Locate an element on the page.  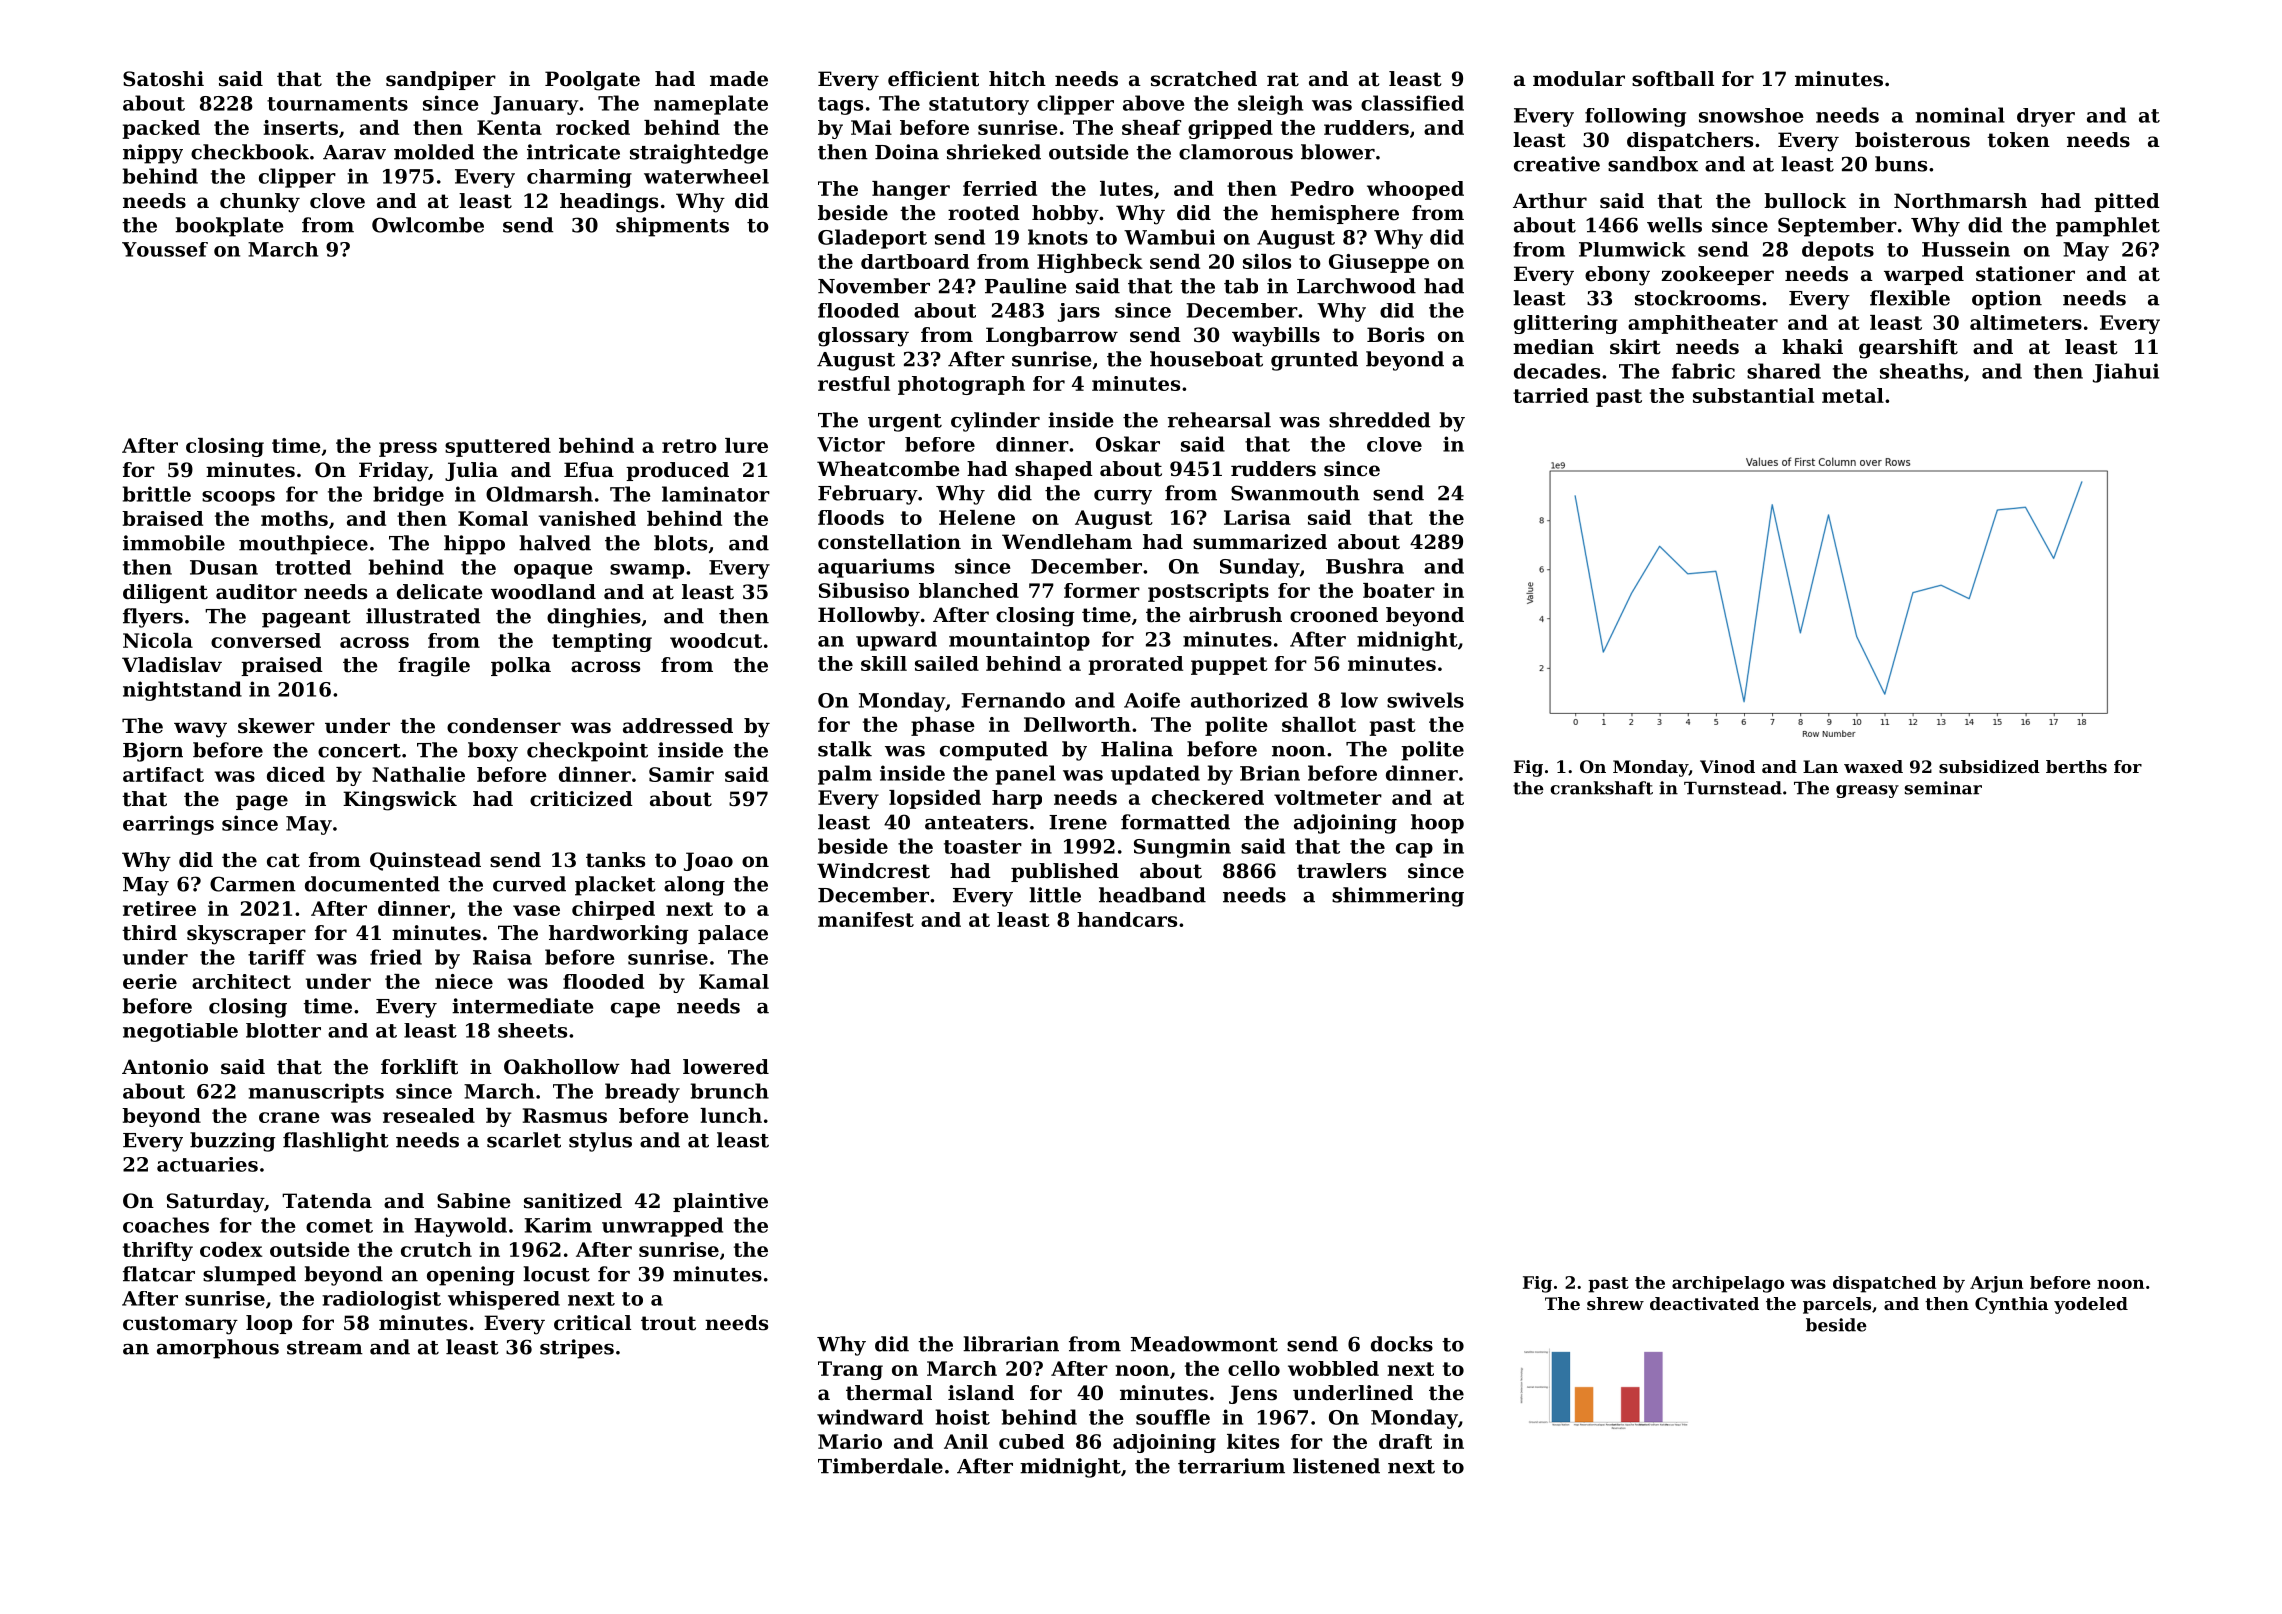
whispered is located at coordinates (504, 1300).
